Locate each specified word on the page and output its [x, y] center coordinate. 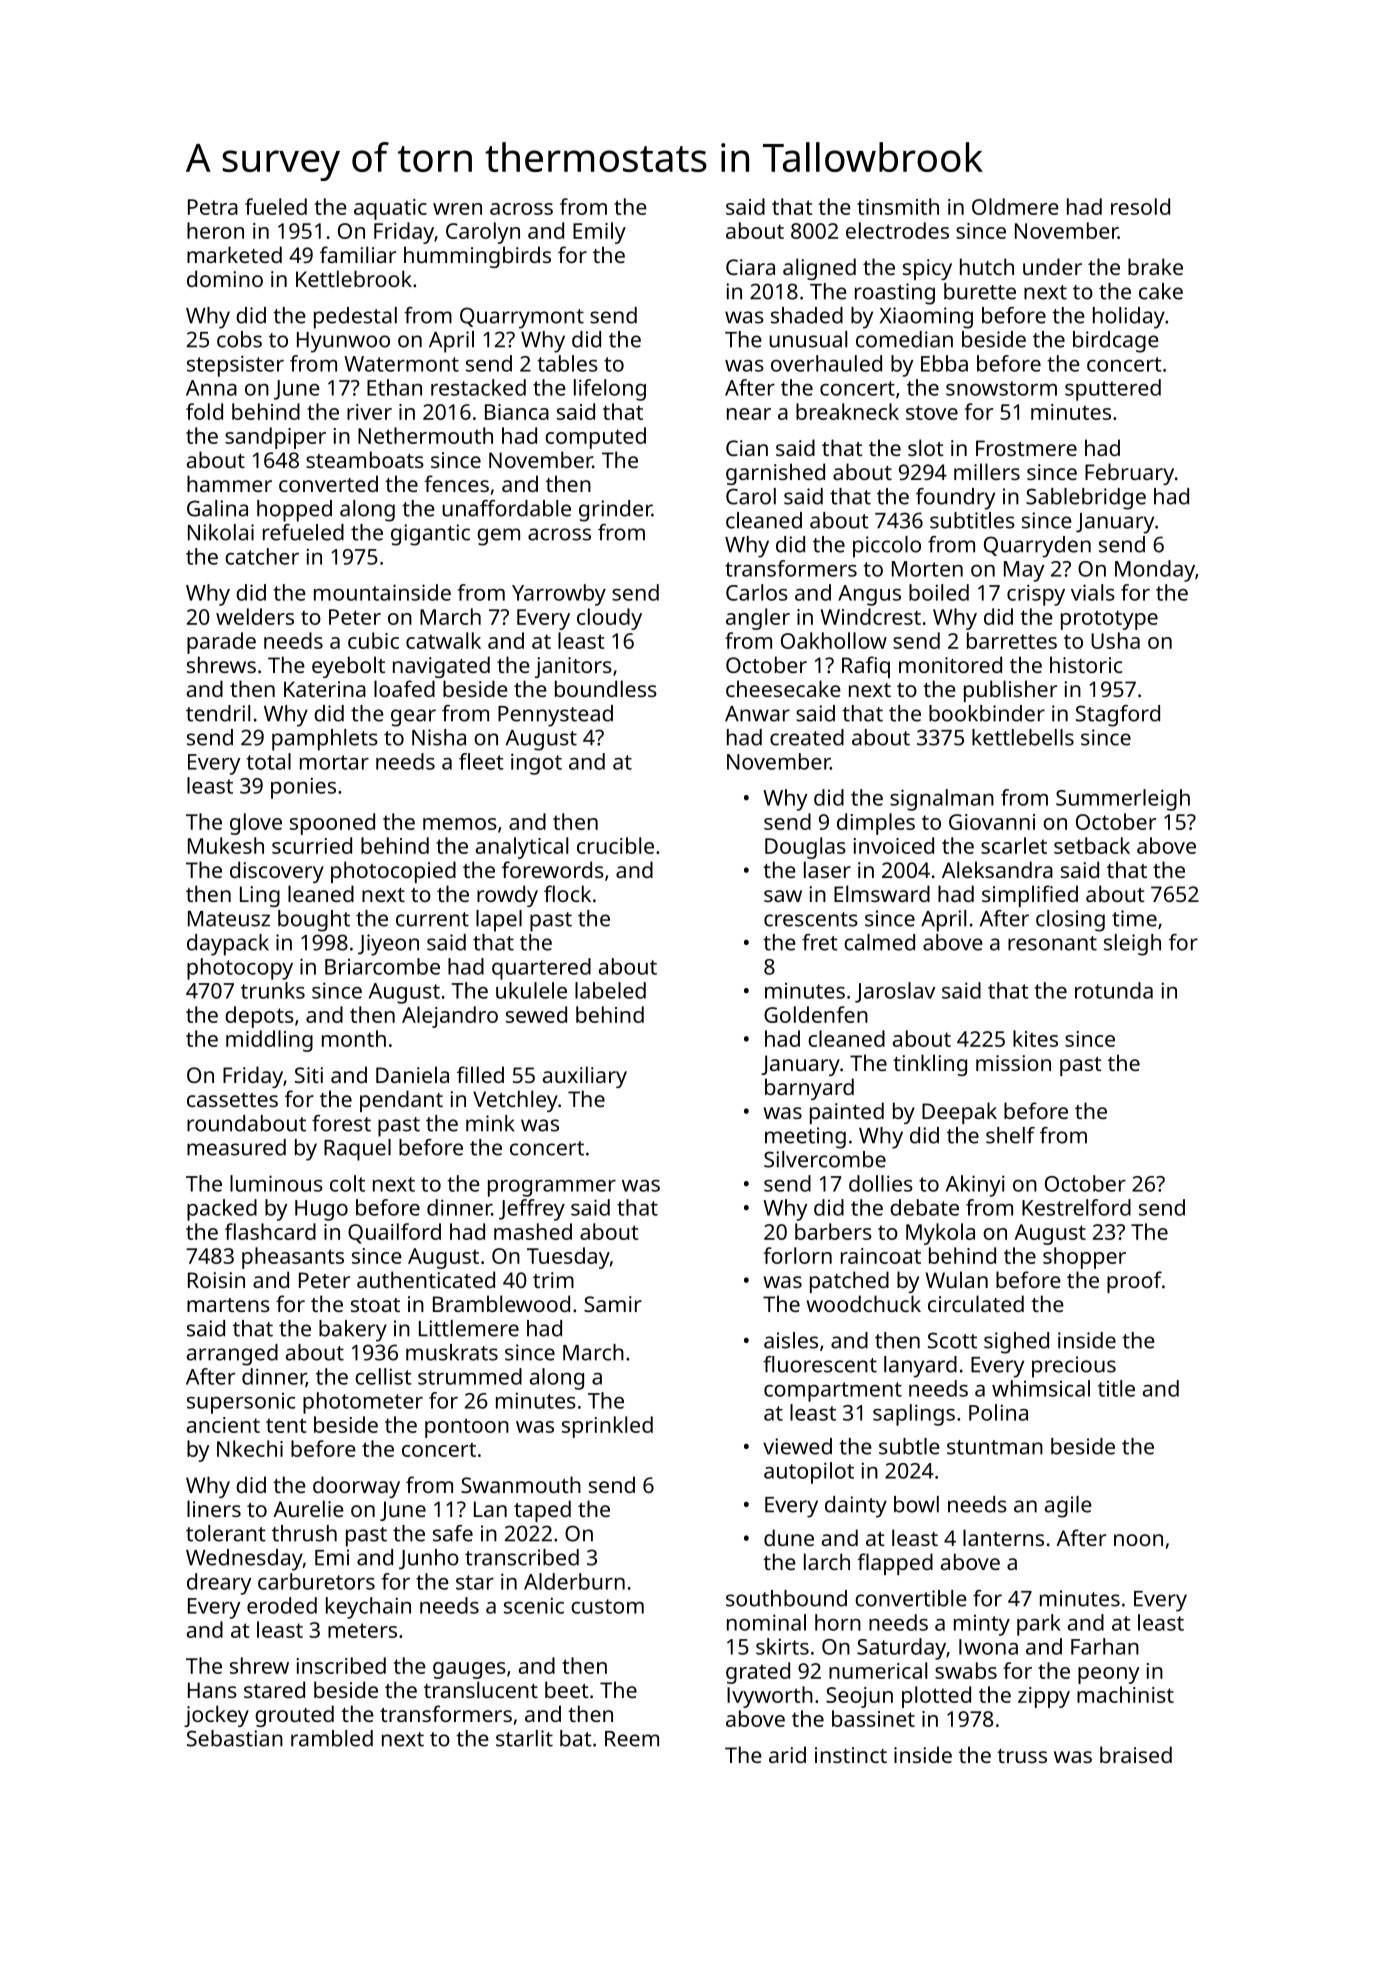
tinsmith [898, 206]
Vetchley [515, 1101]
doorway [356, 1487]
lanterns [1003, 1537]
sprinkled [607, 1427]
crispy [1036, 595]
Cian [747, 448]
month [354, 1038]
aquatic [390, 209]
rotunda [1114, 990]
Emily [599, 233]
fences [456, 483]
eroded [282, 1605]
